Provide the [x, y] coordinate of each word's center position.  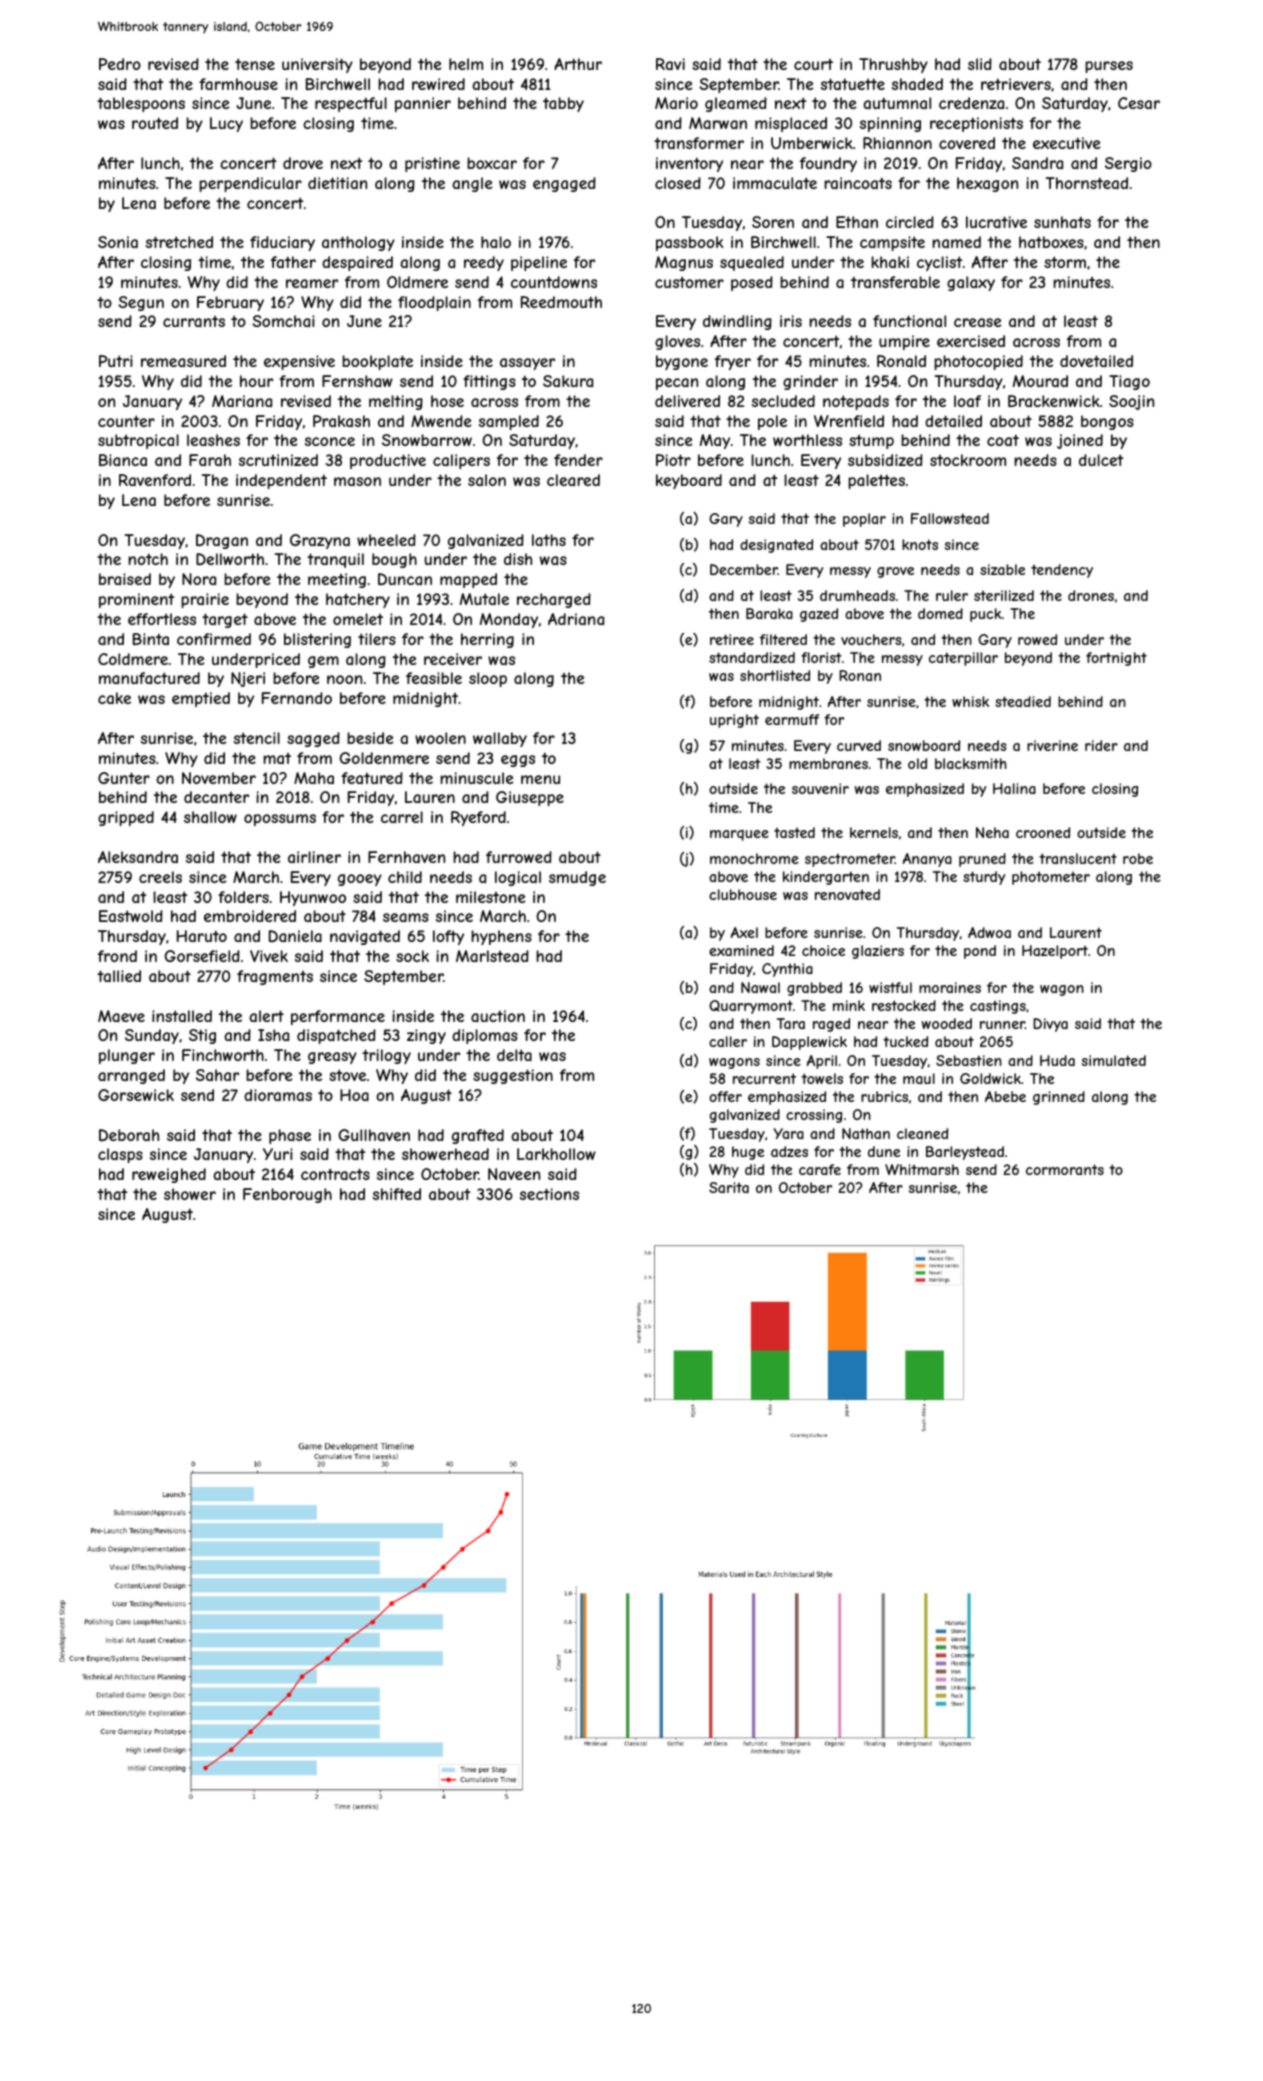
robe [1138, 858]
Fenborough [287, 1195]
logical [518, 878]
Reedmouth [561, 302]
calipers [461, 461]
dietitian [337, 183]
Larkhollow [556, 1154]
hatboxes [1051, 242]
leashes [213, 440]
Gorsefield [202, 956]
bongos [1107, 422]
